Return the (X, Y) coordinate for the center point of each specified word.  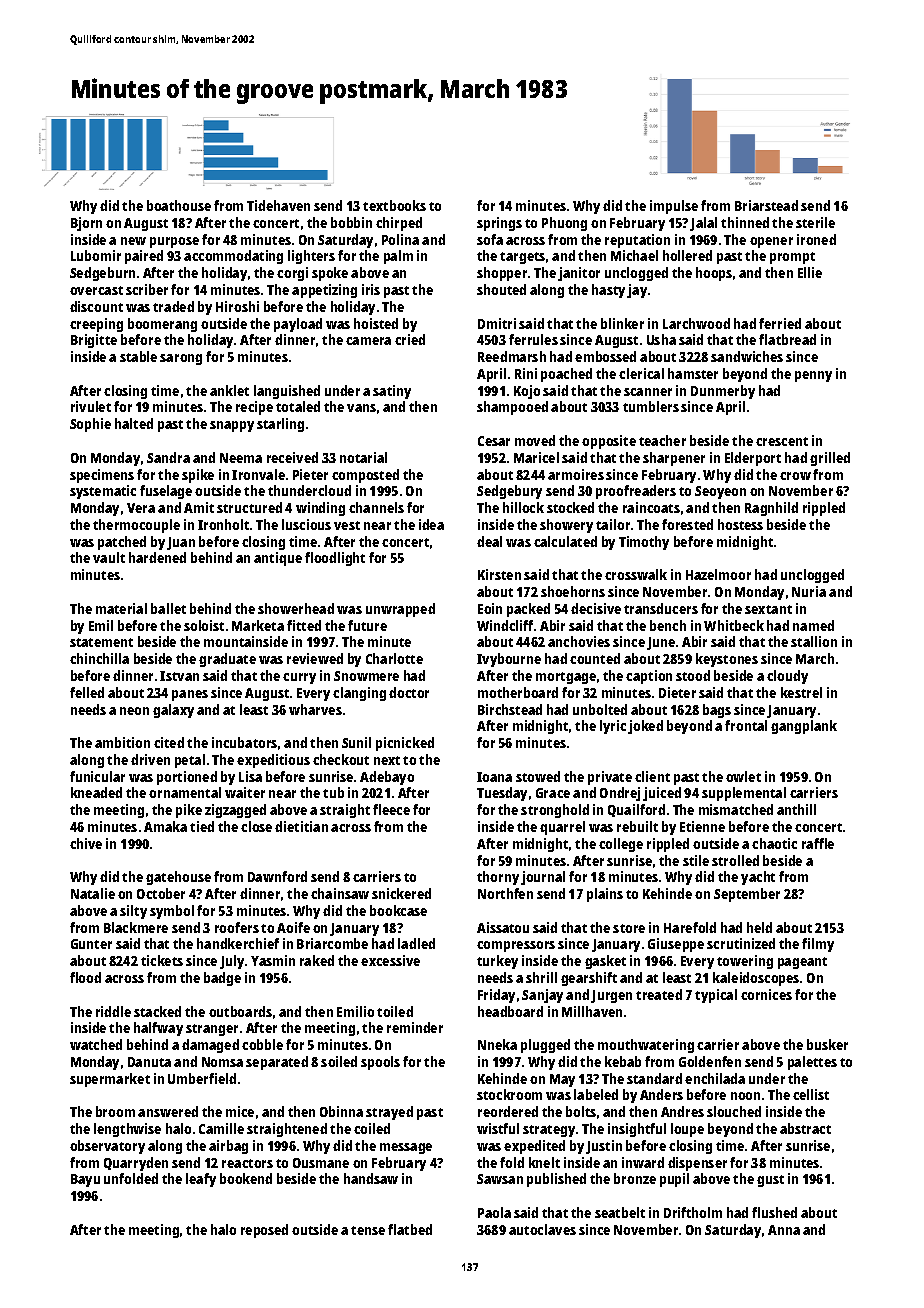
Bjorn (86, 224)
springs (499, 224)
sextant (768, 609)
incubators (244, 742)
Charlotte (394, 658)
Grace (553, 793)
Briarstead (766, 205)
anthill (796, 809)
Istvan (179, 676)
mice (240, 1111)
